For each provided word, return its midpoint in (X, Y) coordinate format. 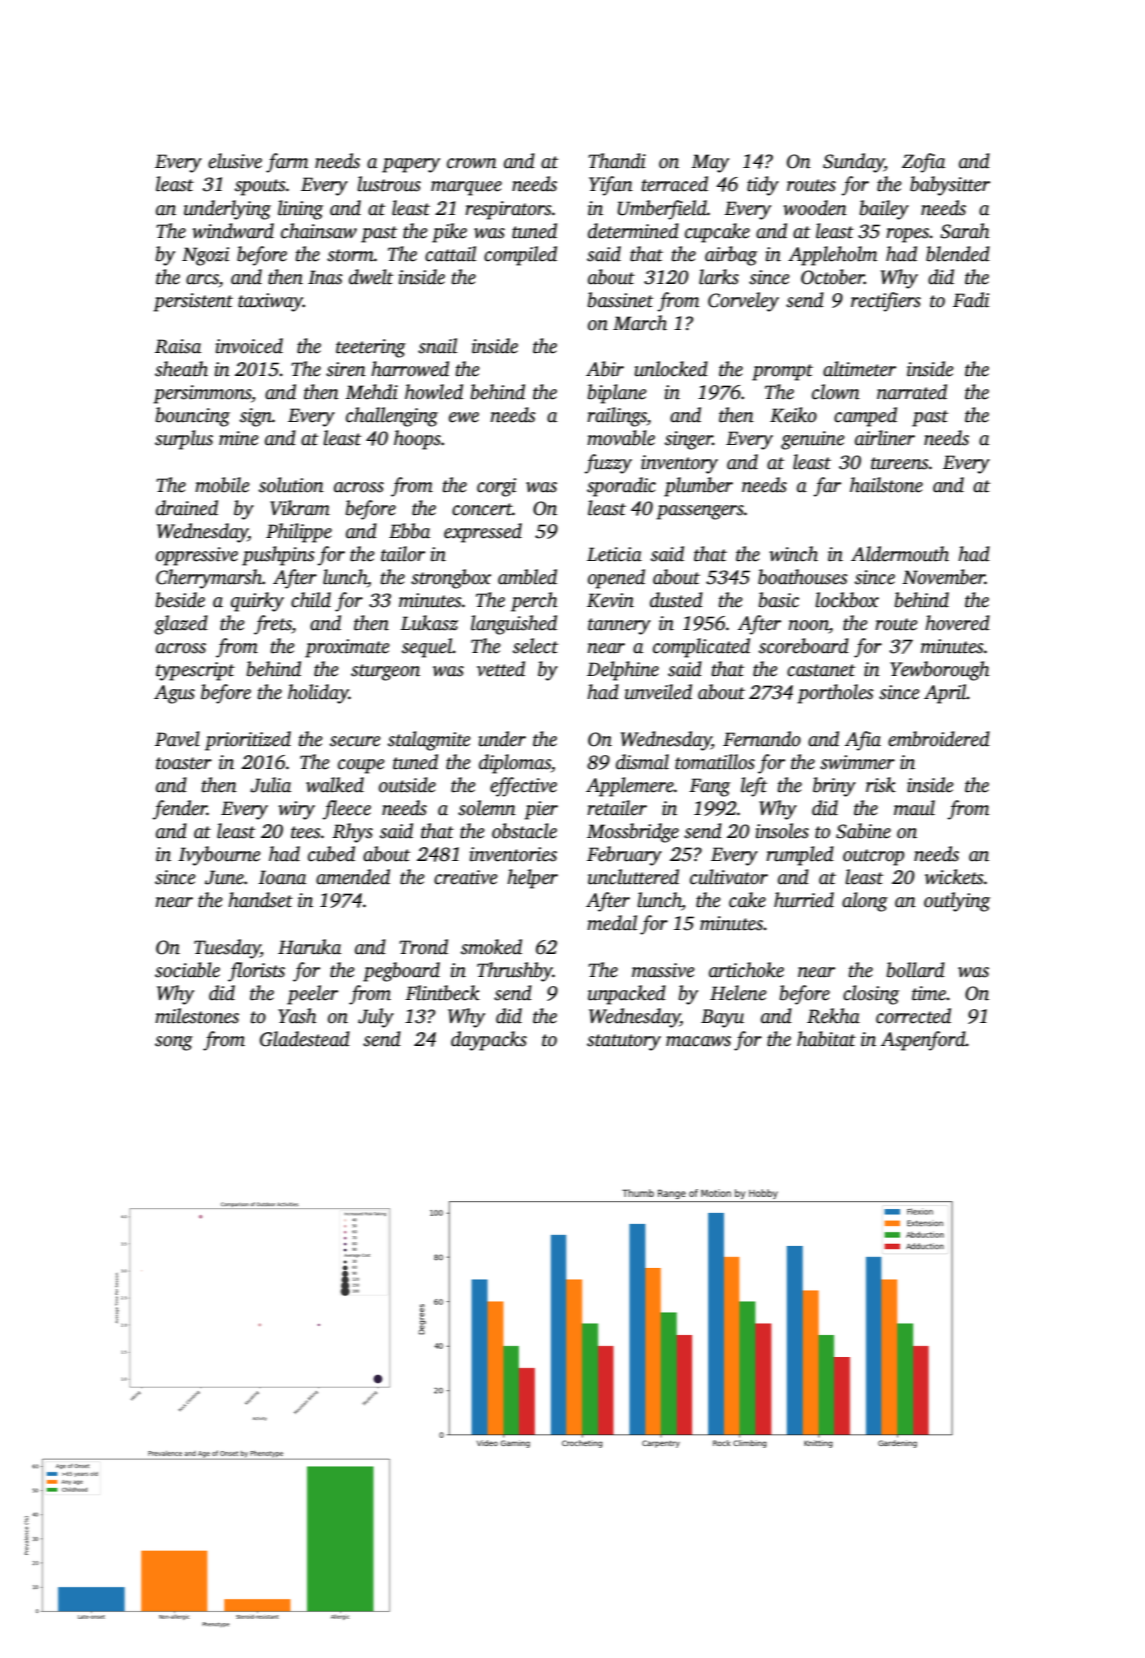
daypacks (489, 1041)
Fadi (971, 300)
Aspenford (923, 1041)
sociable (187, 970)
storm (350, 255)
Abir (605, 369)
